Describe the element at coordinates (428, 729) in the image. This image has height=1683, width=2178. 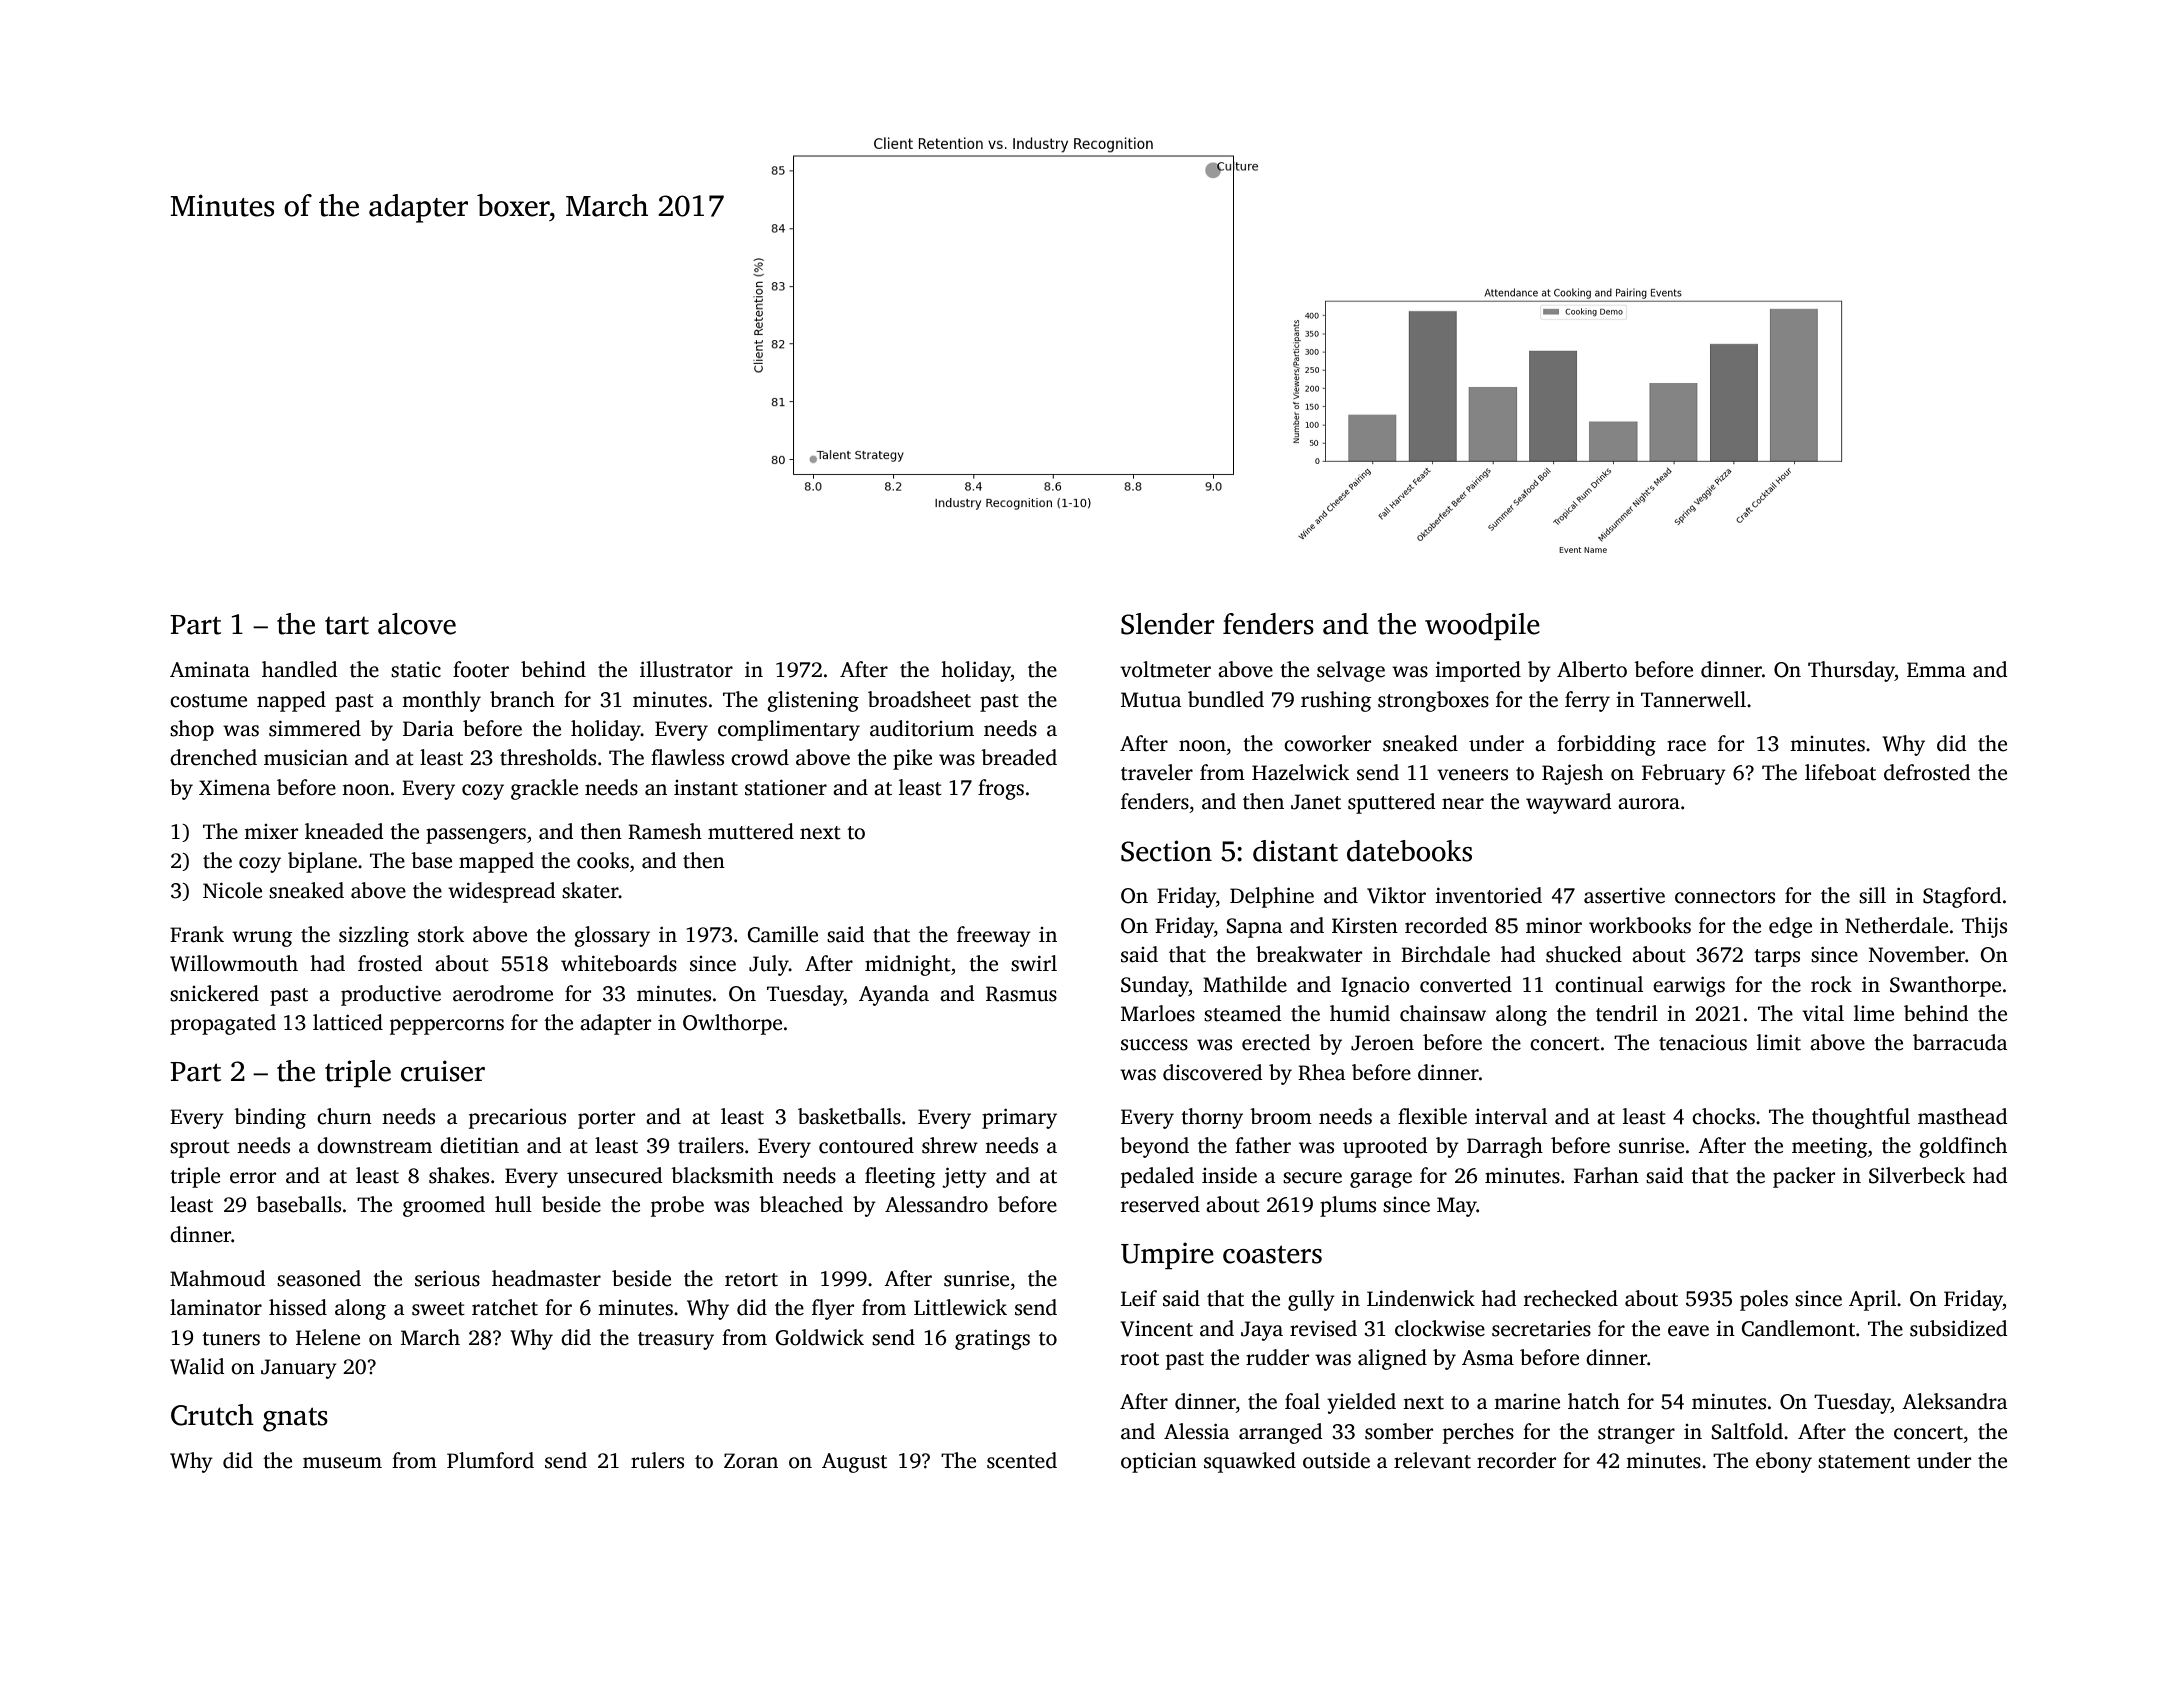
I see `Daria` at that location.
